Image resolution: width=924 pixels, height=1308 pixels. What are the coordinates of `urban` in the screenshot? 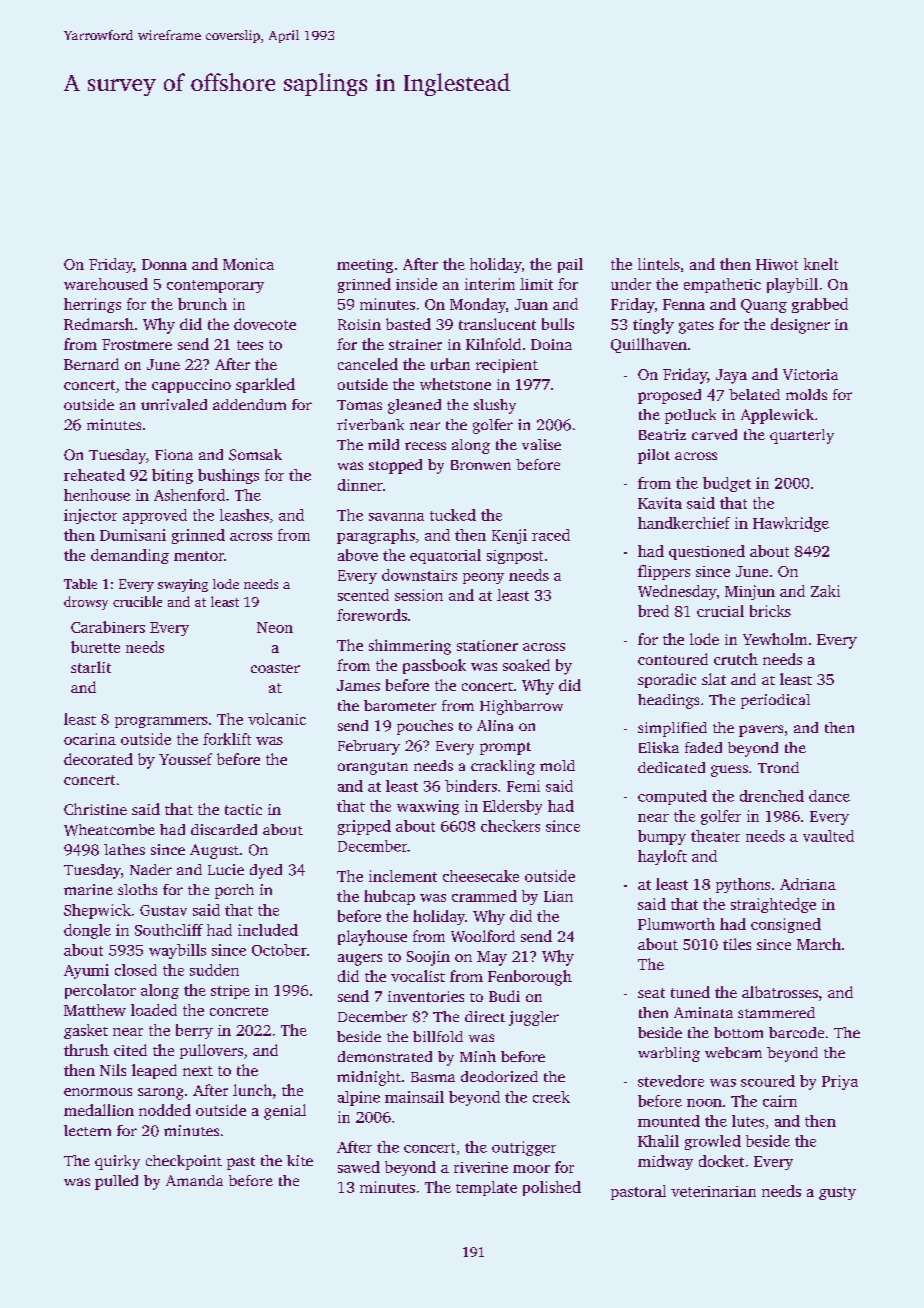 It's located at (450, 364).
